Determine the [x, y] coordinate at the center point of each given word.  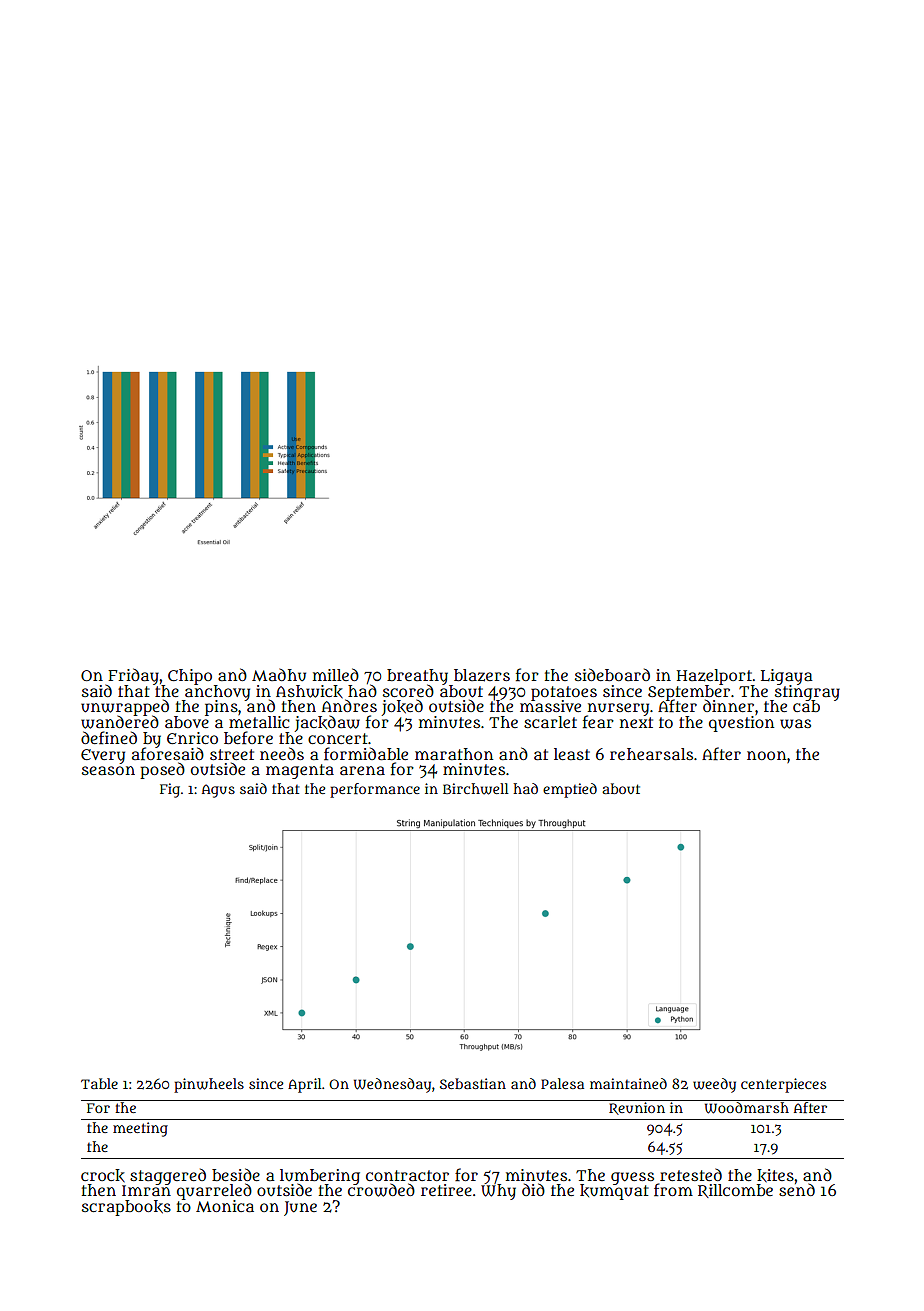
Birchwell [476, 789]
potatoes [564, 693]
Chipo [190, 677]
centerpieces [783, 1085]
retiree [446, 1190]
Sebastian [473, 1083]
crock [103, 1175]
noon [766, 755]
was [795, 724]
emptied [570, 790]
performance [375, 790]
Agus [218, 791]
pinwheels [209, 1085]
